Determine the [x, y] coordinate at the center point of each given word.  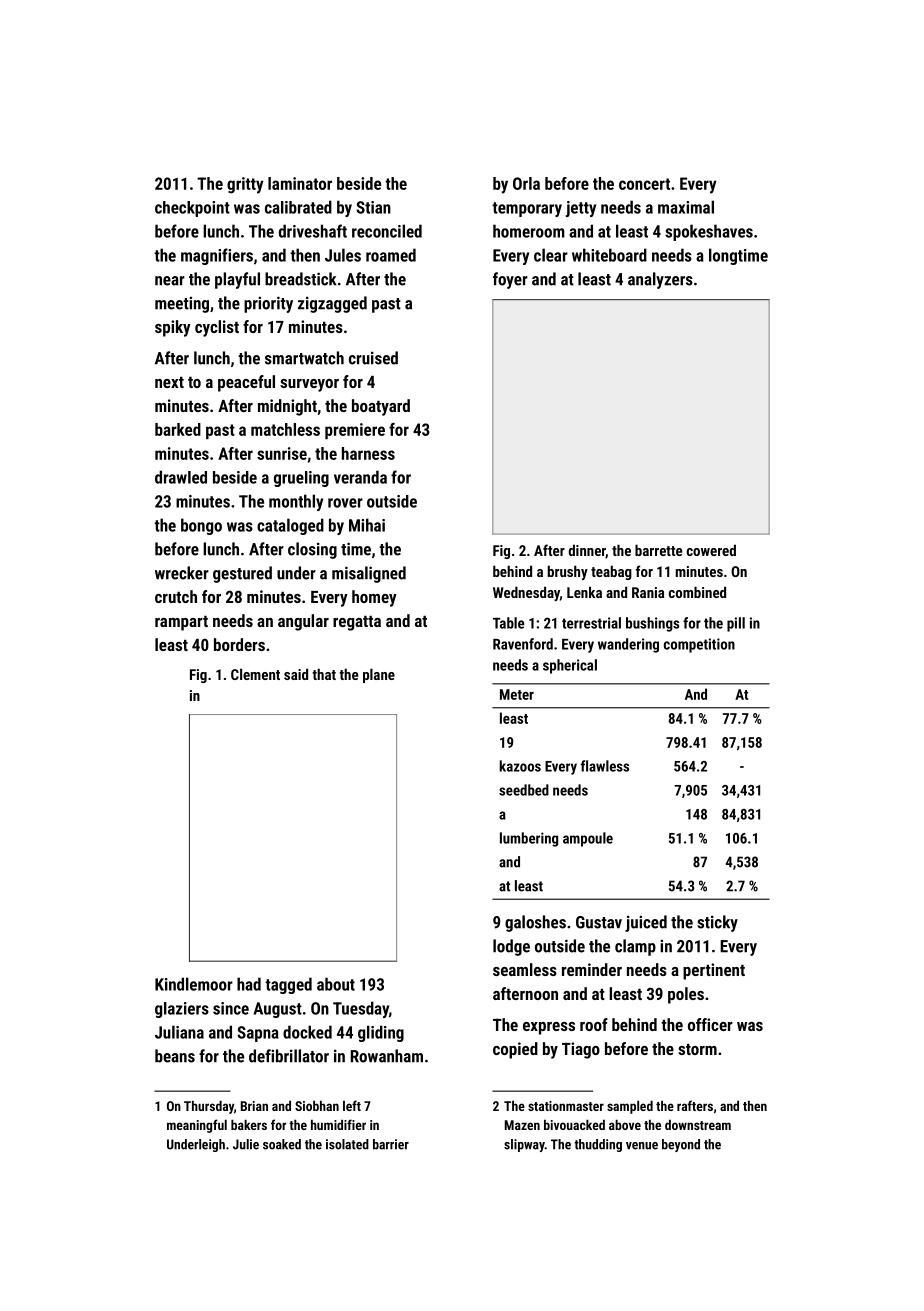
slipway [524, 1145]
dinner [587, 551]
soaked [282, 1144]
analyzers [660, 280]
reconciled [387, 231]
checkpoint [192, 209]
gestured [242, 574]
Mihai [367, 525]
